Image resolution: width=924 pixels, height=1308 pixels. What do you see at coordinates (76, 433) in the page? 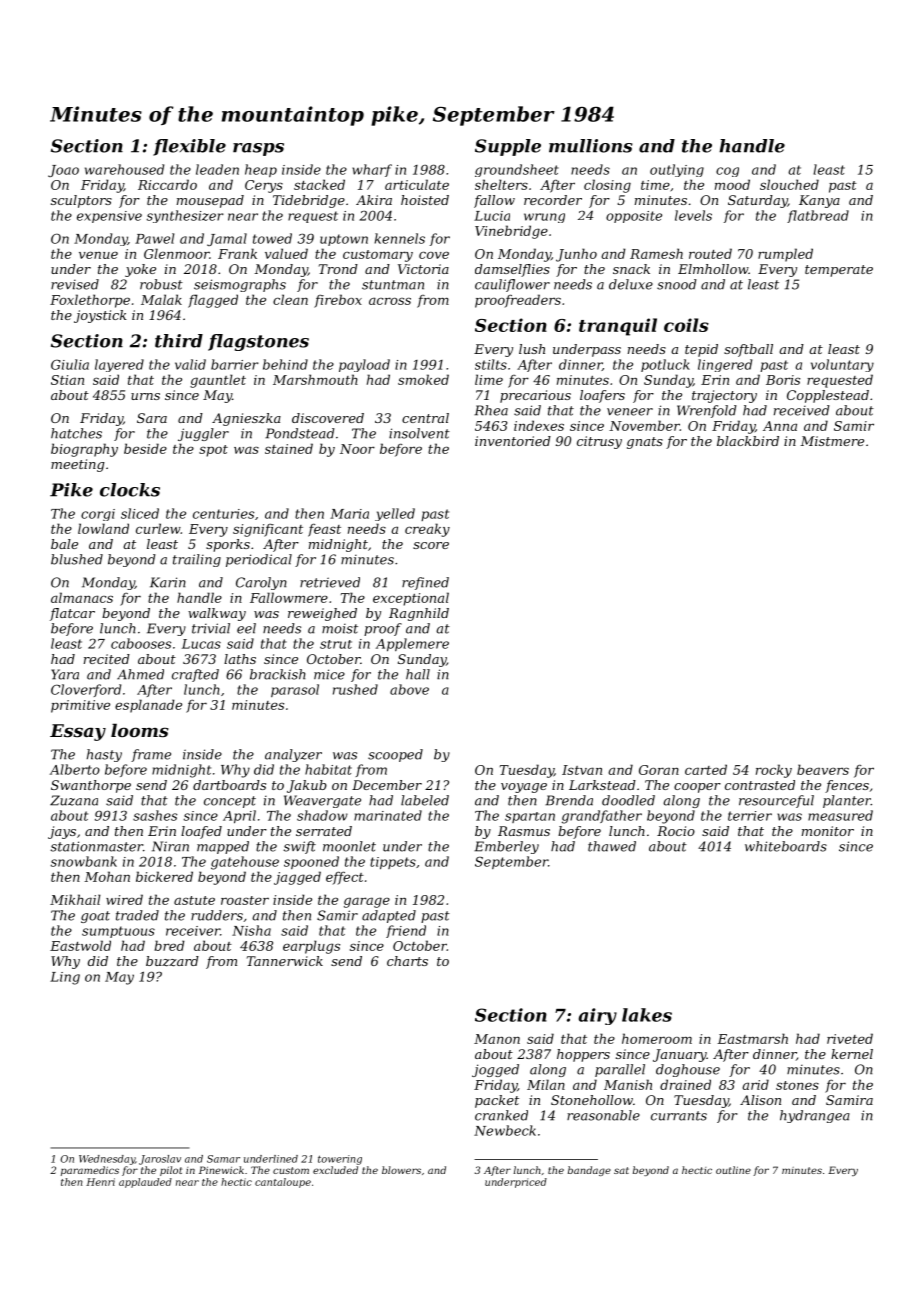
I see `hatches` at bounding box center [76, 433].
